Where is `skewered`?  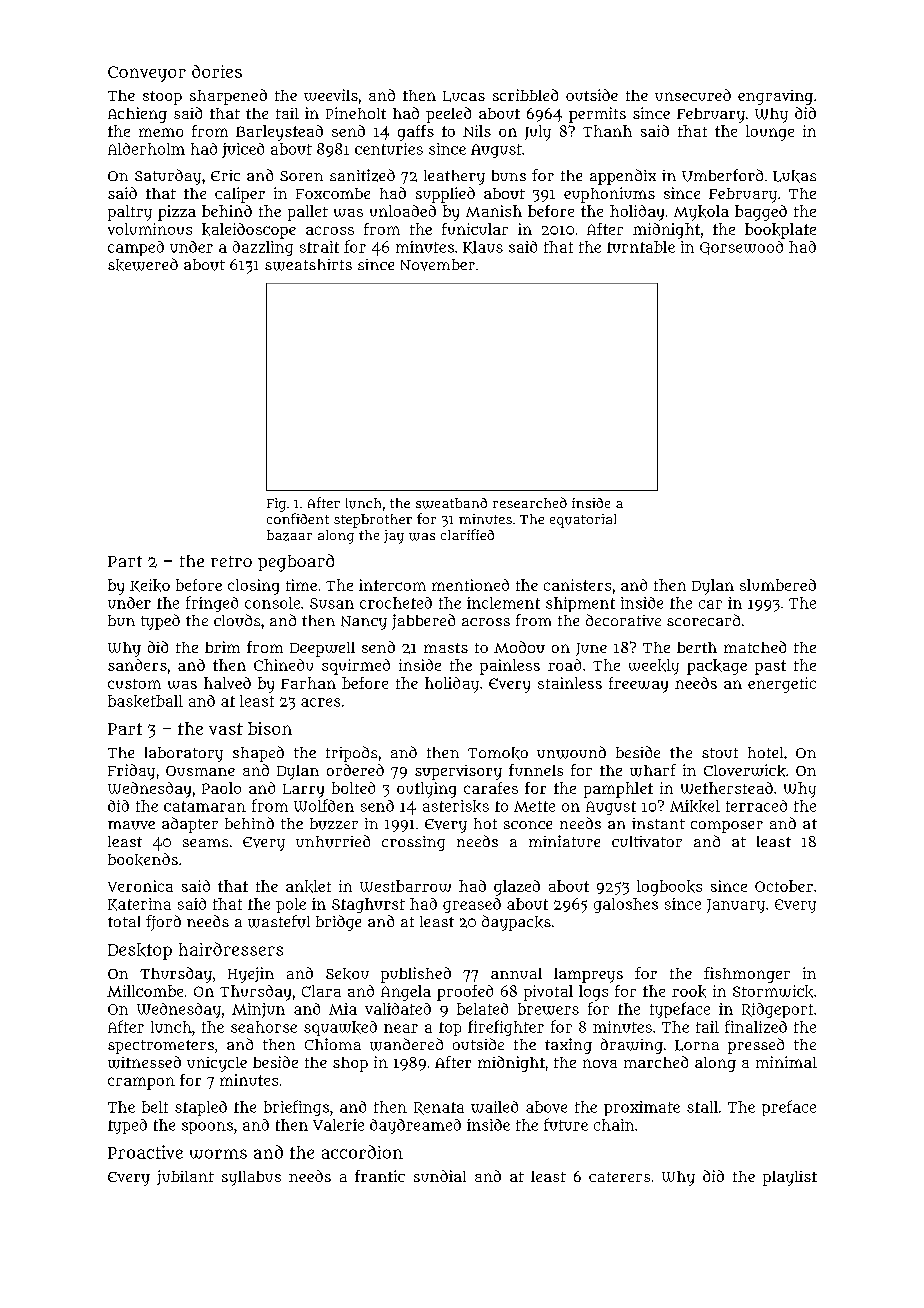 skewered is located at coordinates (143, 264).
